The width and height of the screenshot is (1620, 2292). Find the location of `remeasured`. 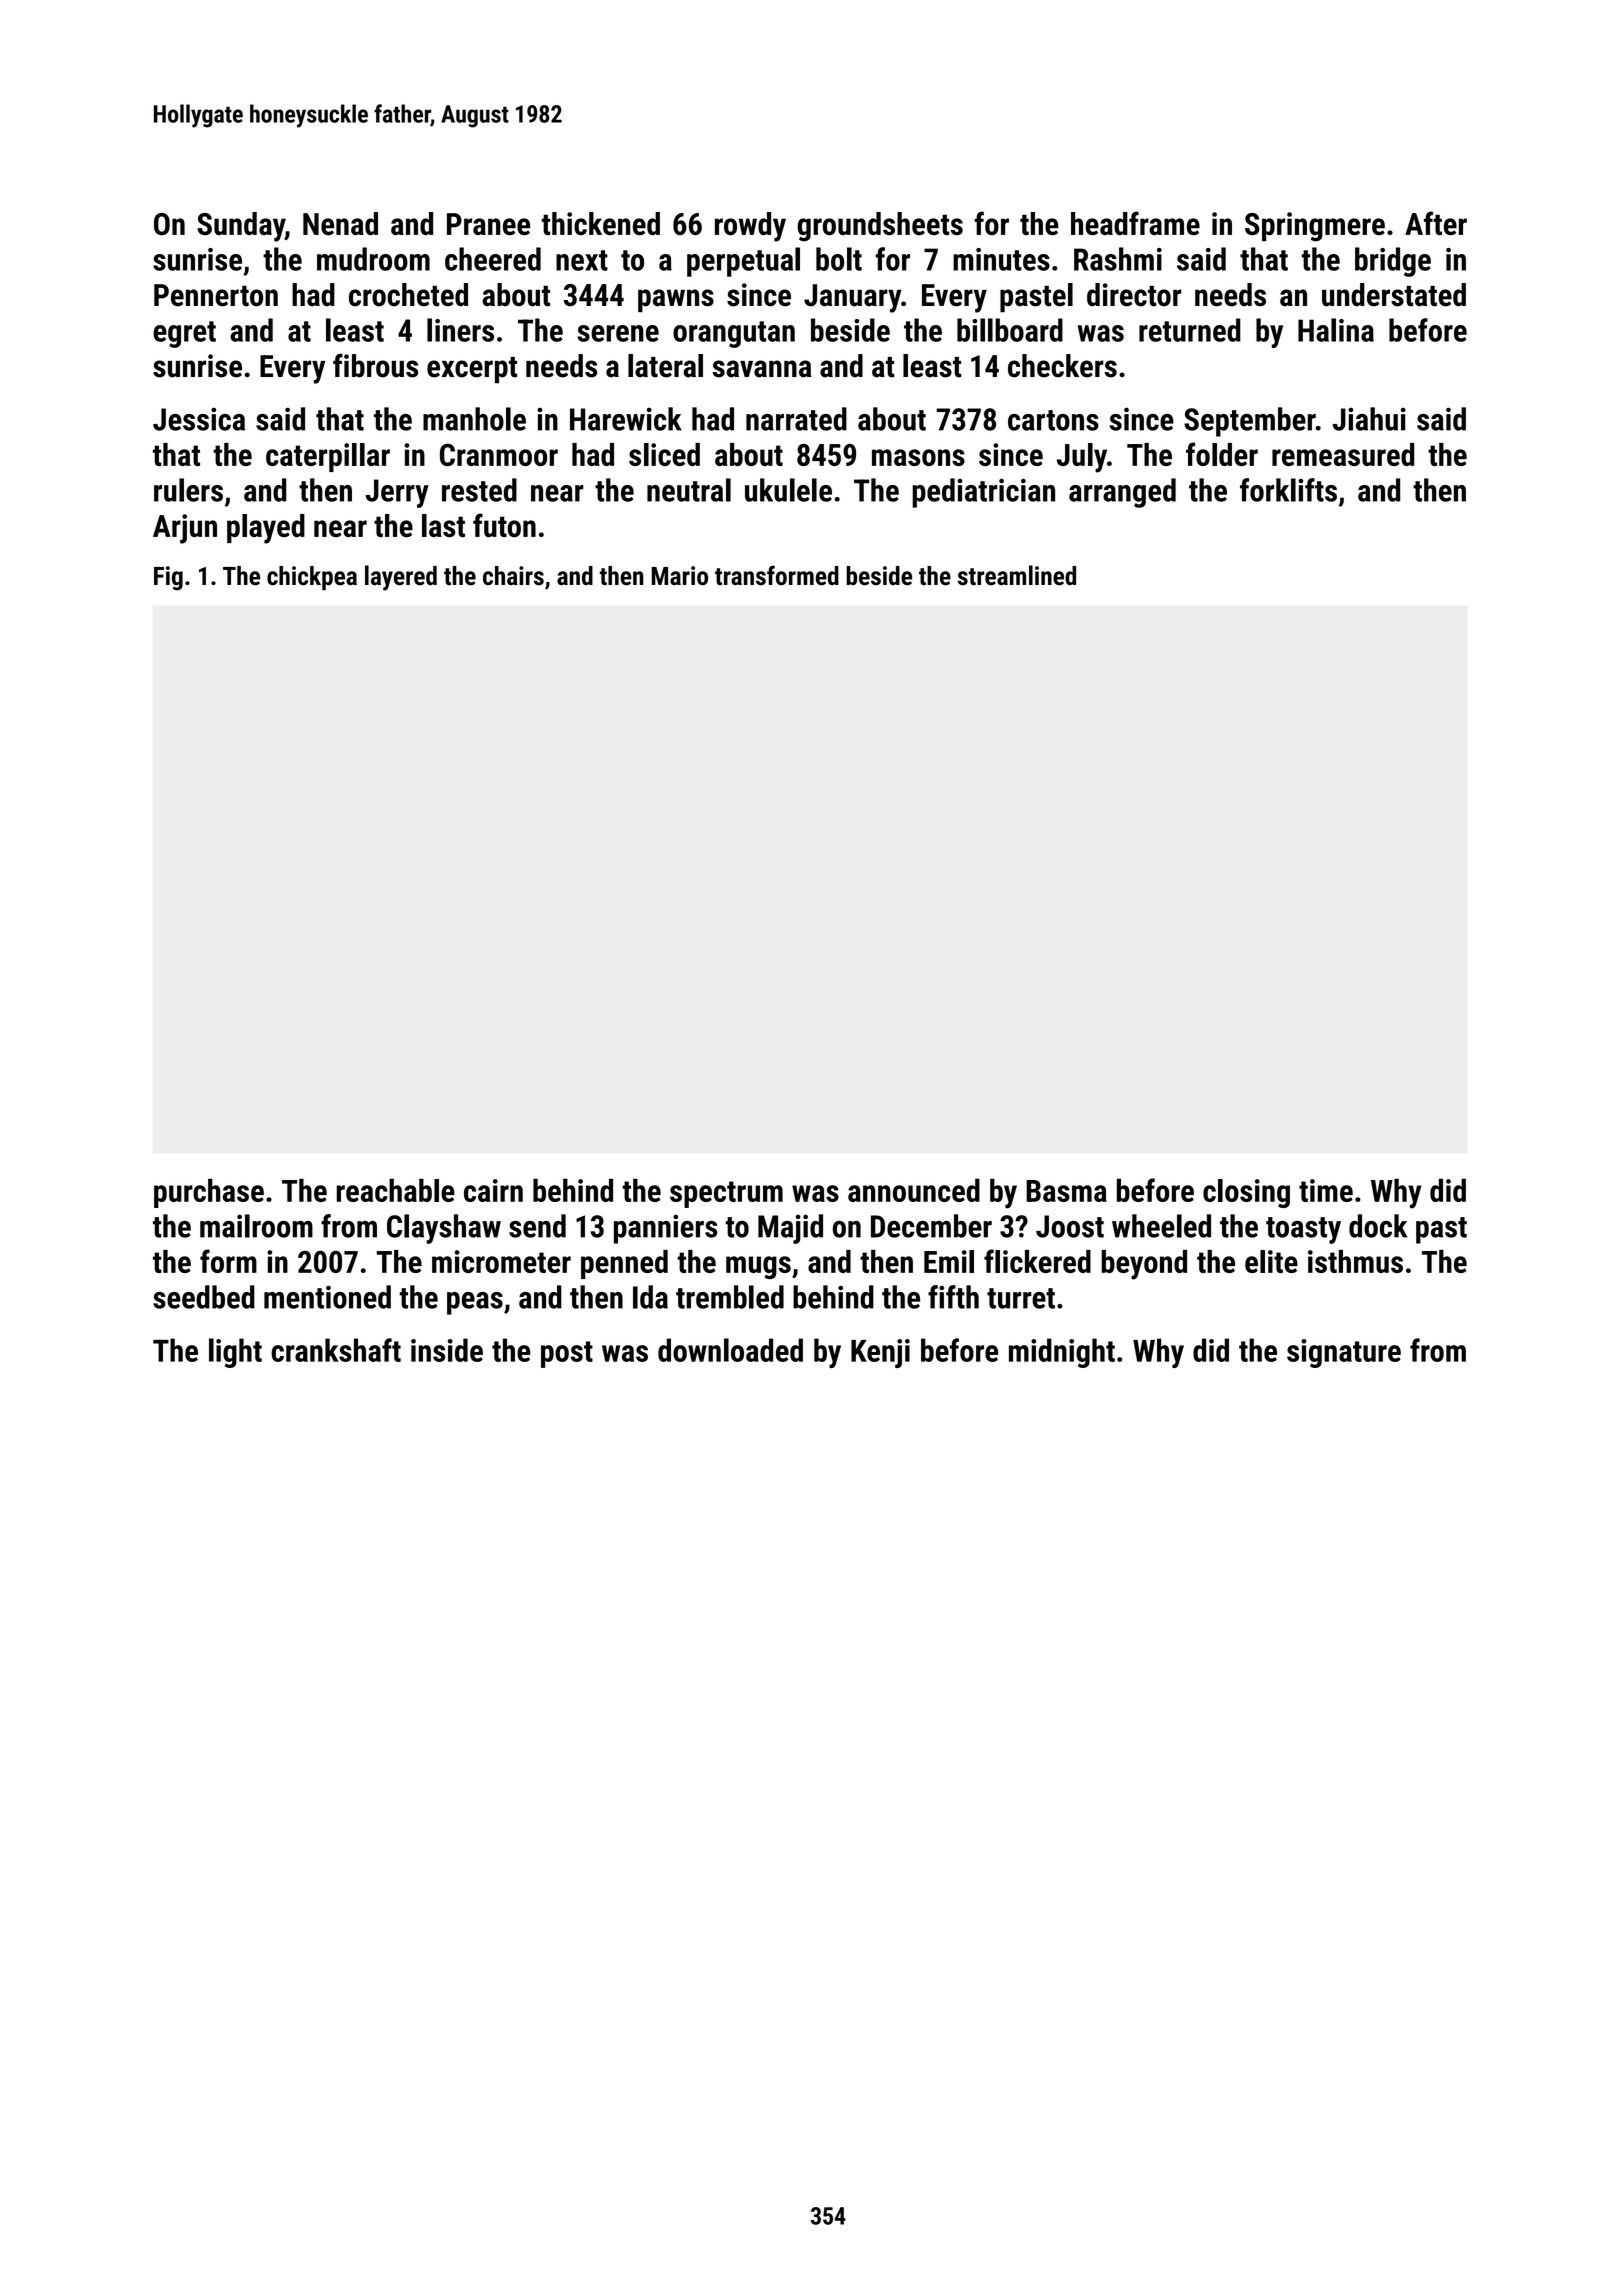

remeasured is located at coordinates (1343, 454).
